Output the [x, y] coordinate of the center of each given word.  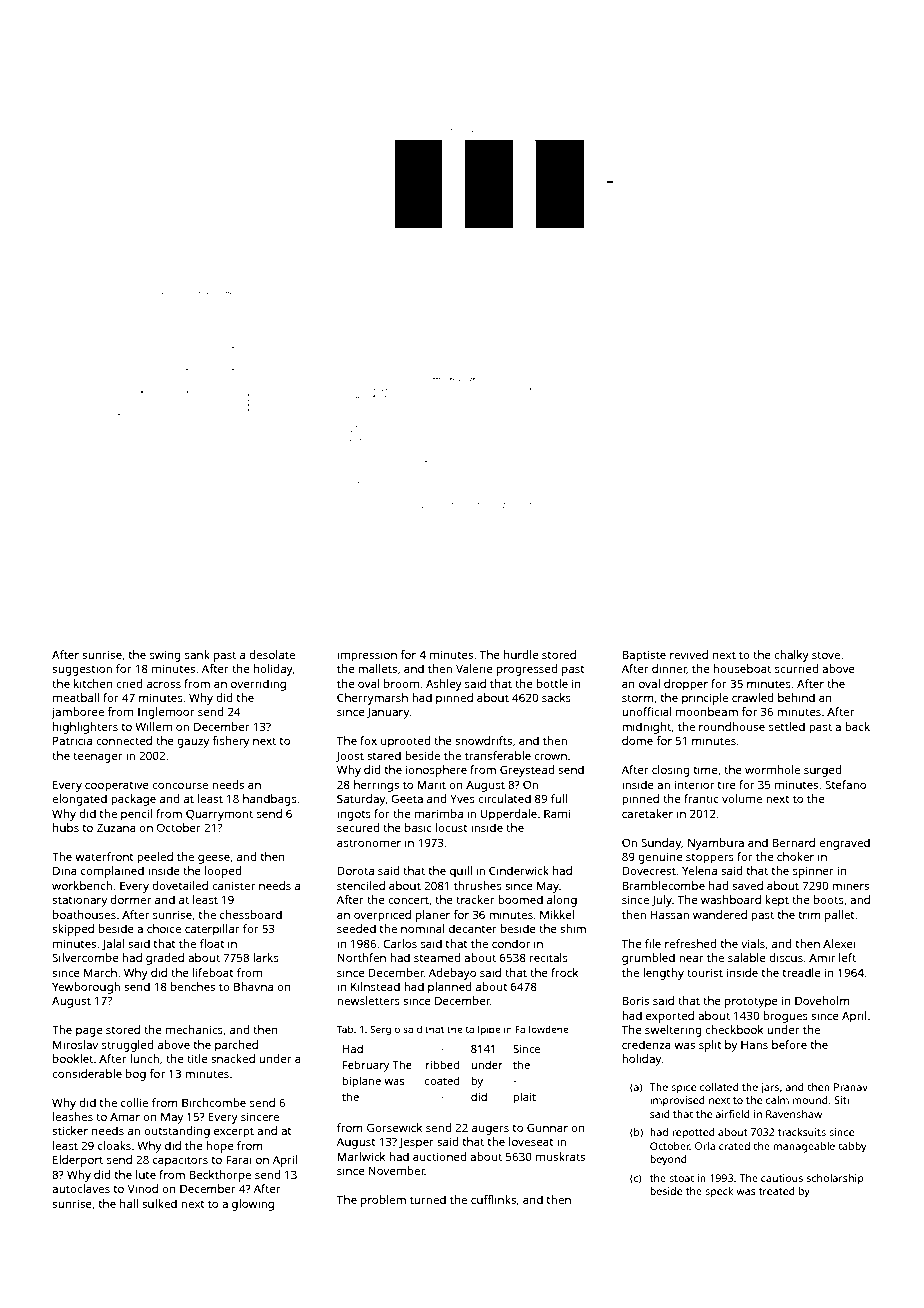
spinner [813, 872]
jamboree [77, 713]
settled [787, 726]
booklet [73, 1058]
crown [550, 757]
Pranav [851, 1087]
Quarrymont [219, 815]
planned [450, 988]
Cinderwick [519, 870]
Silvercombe [85, 957]
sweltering [673, 1031]
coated [442, 1080]
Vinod [143, 1188]
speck [719, 1192]
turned [428, 1199]
